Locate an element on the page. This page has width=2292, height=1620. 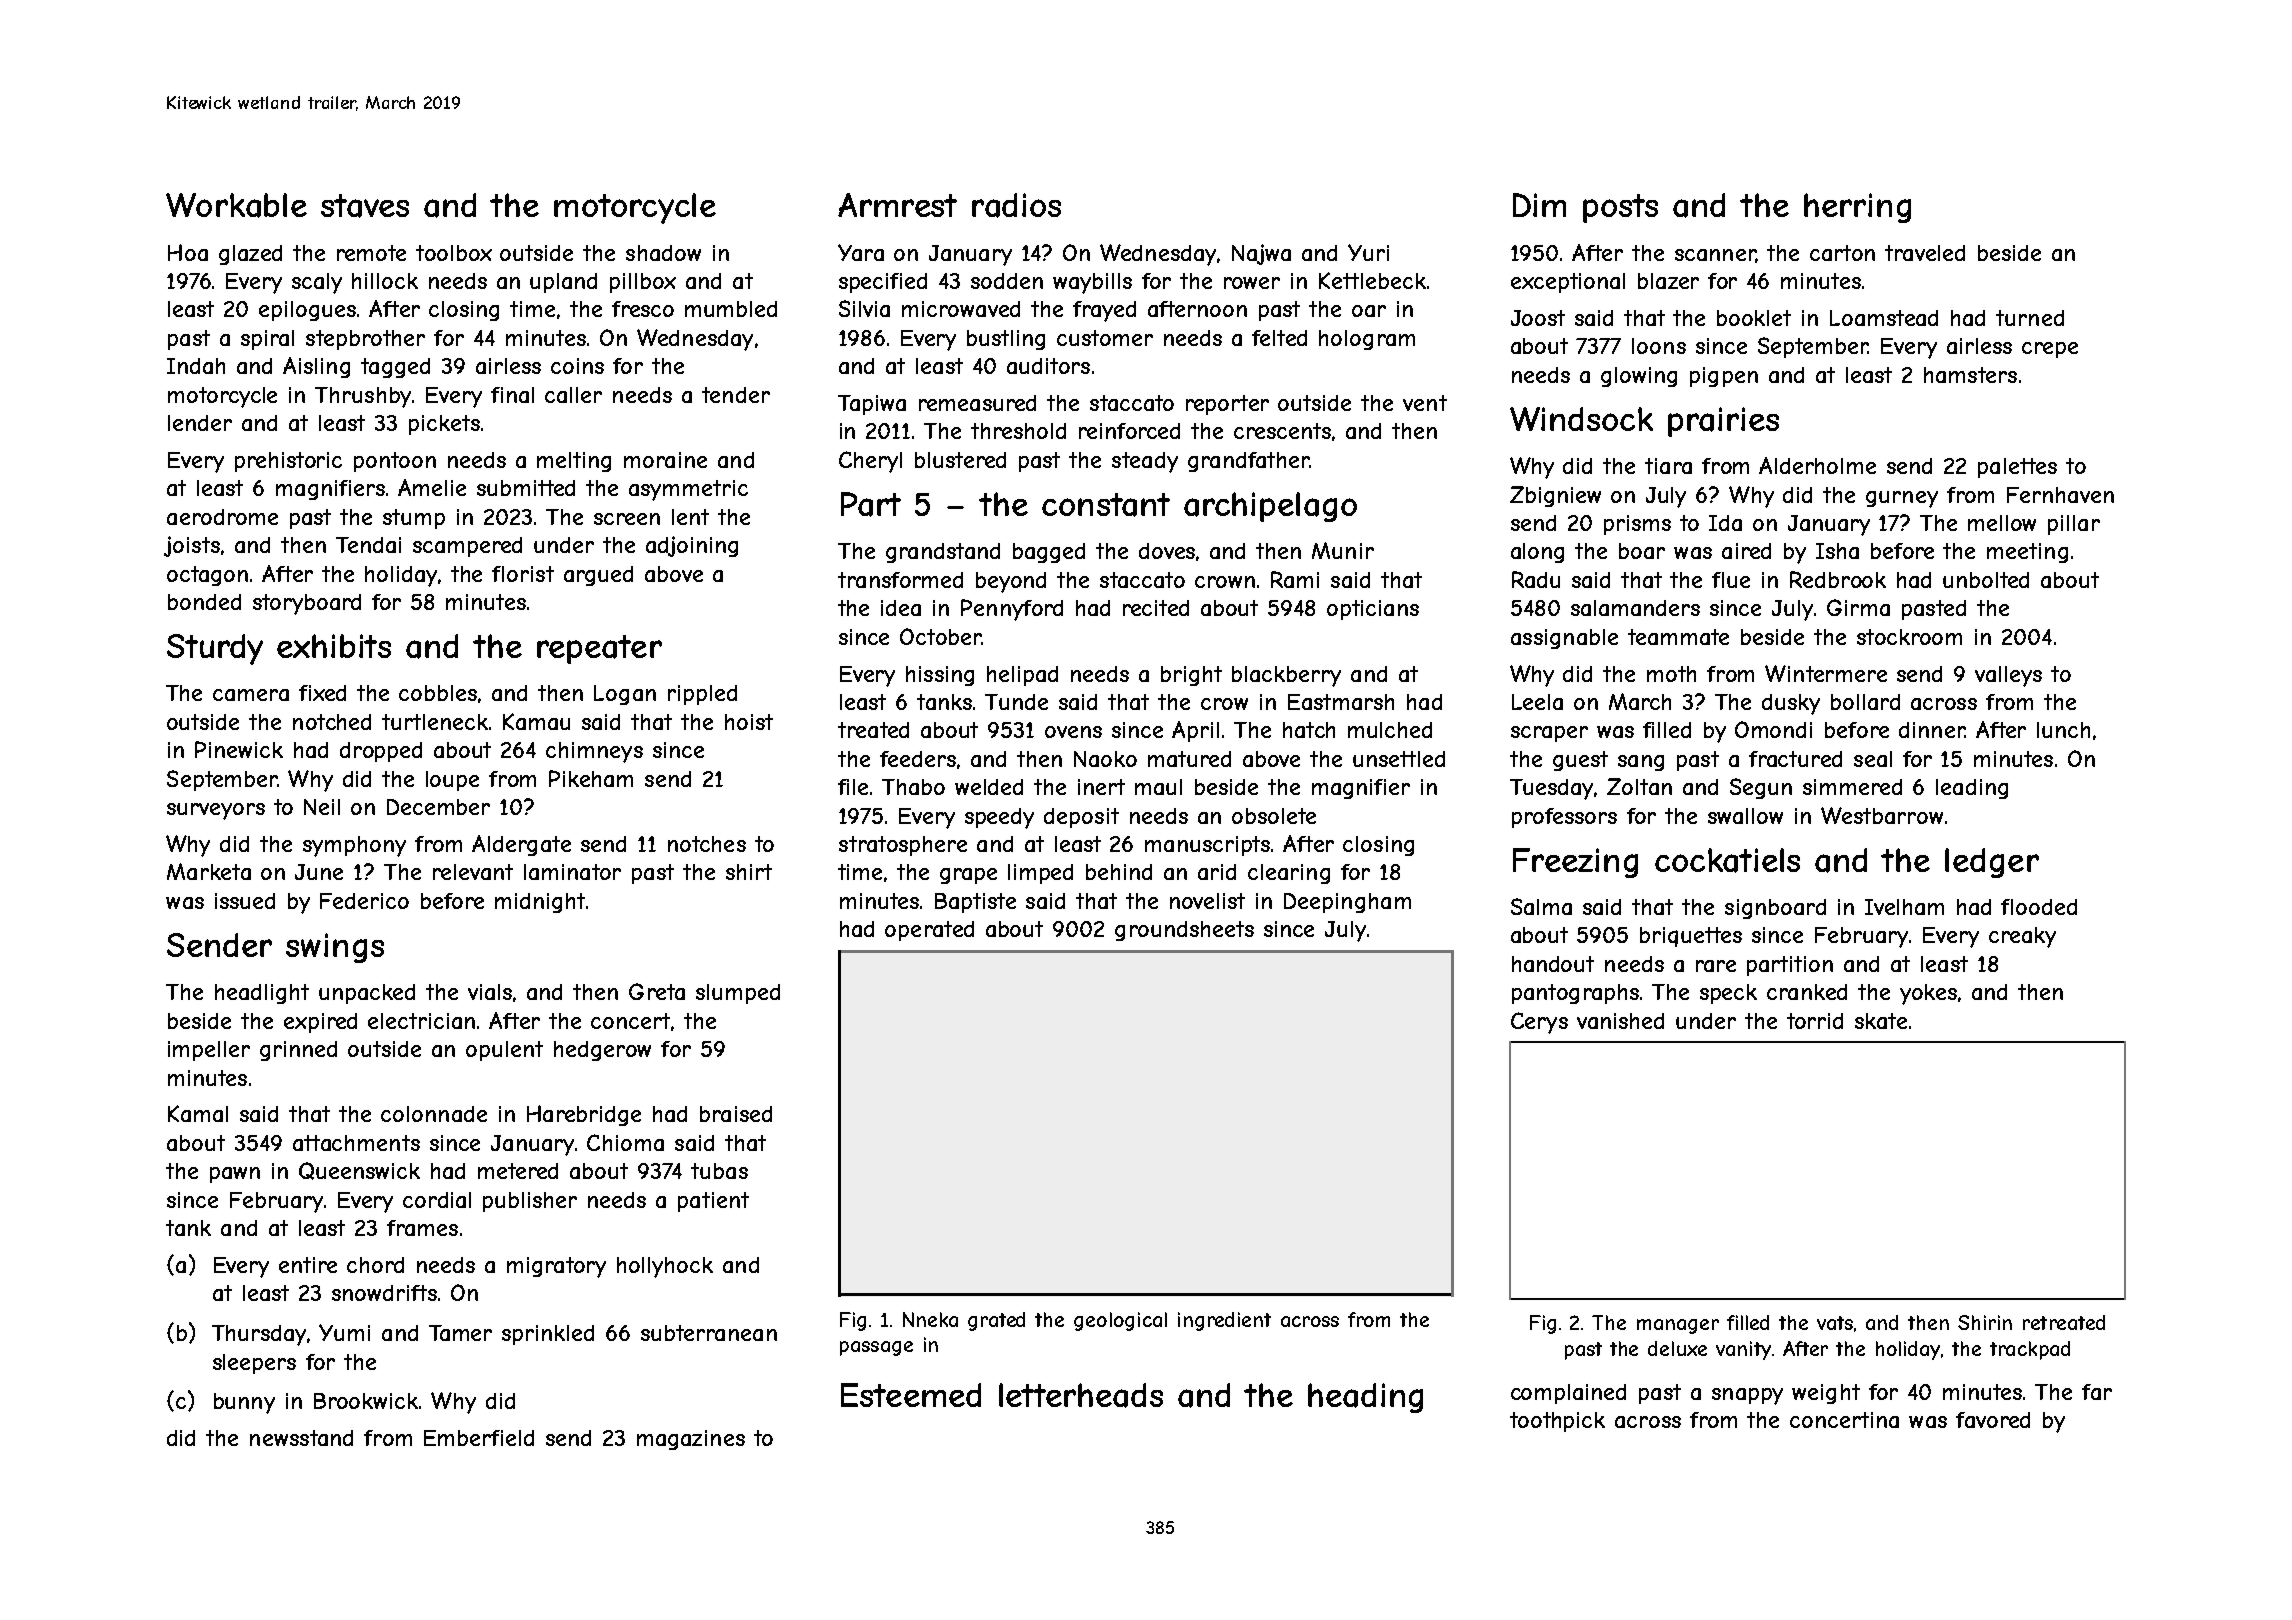
Freezing is located at coordinates (1575, 863).
